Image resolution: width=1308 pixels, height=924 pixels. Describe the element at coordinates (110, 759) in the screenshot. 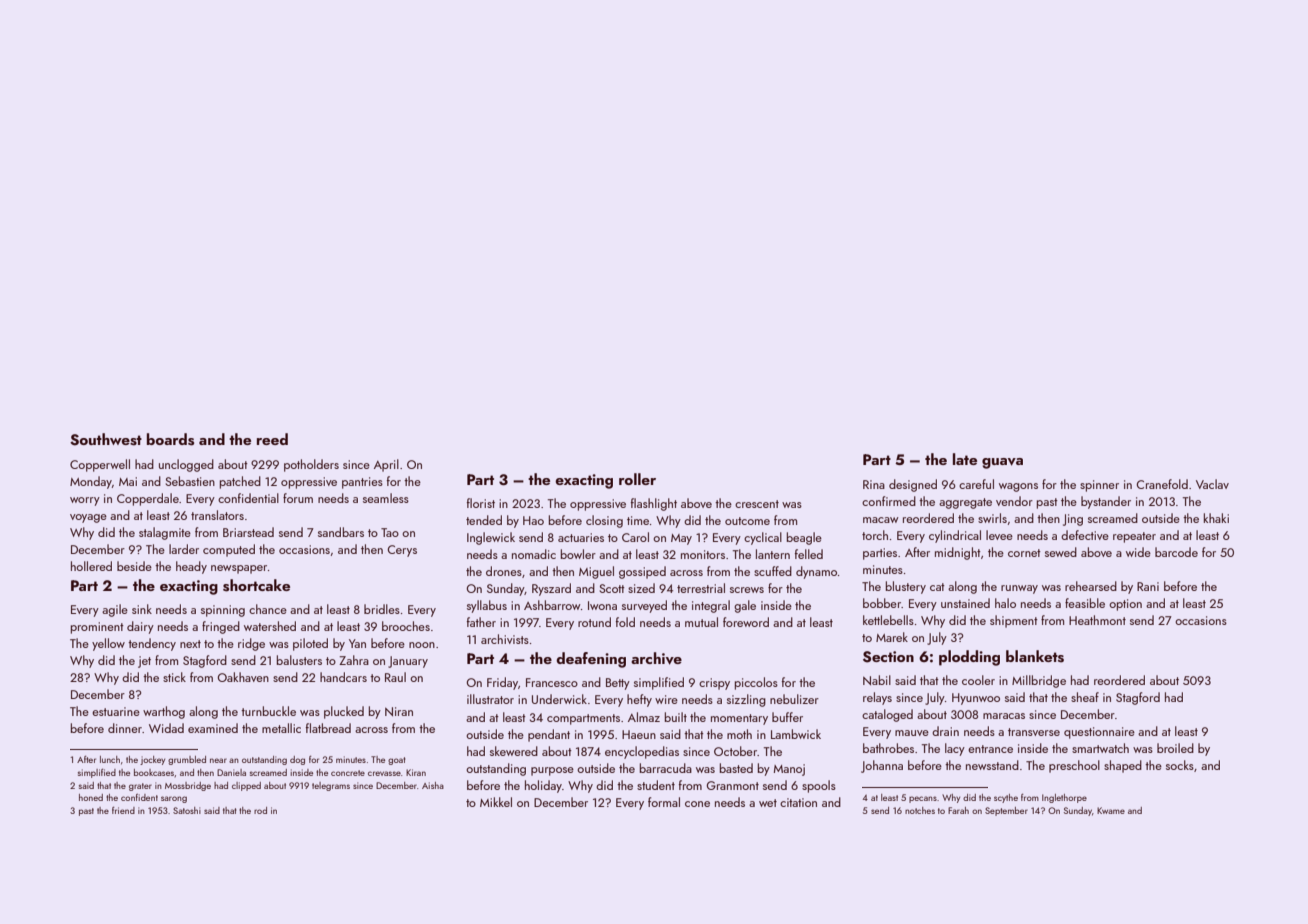

I see `lunch` at that location.
